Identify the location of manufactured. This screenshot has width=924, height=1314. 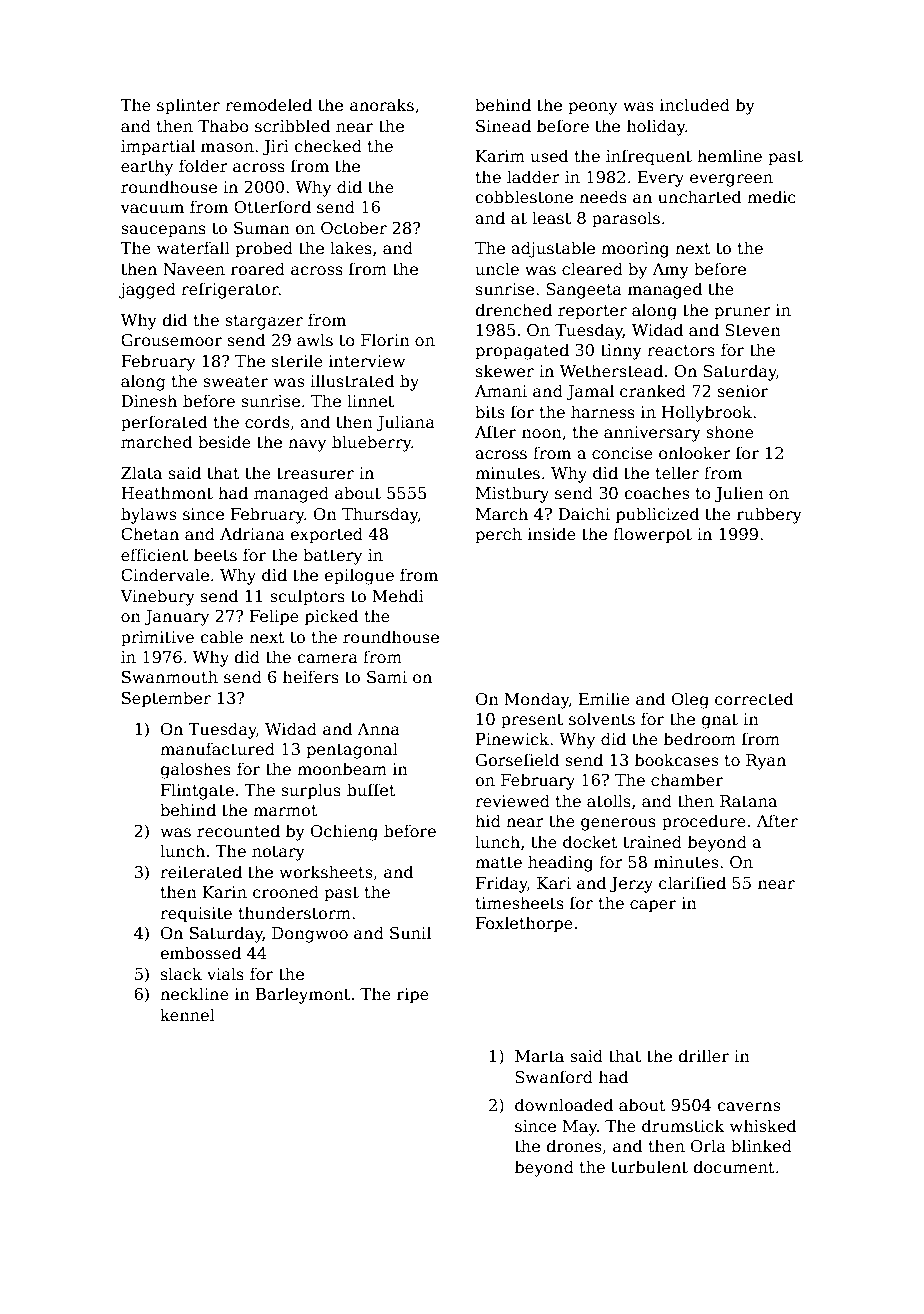
(217, 749).
